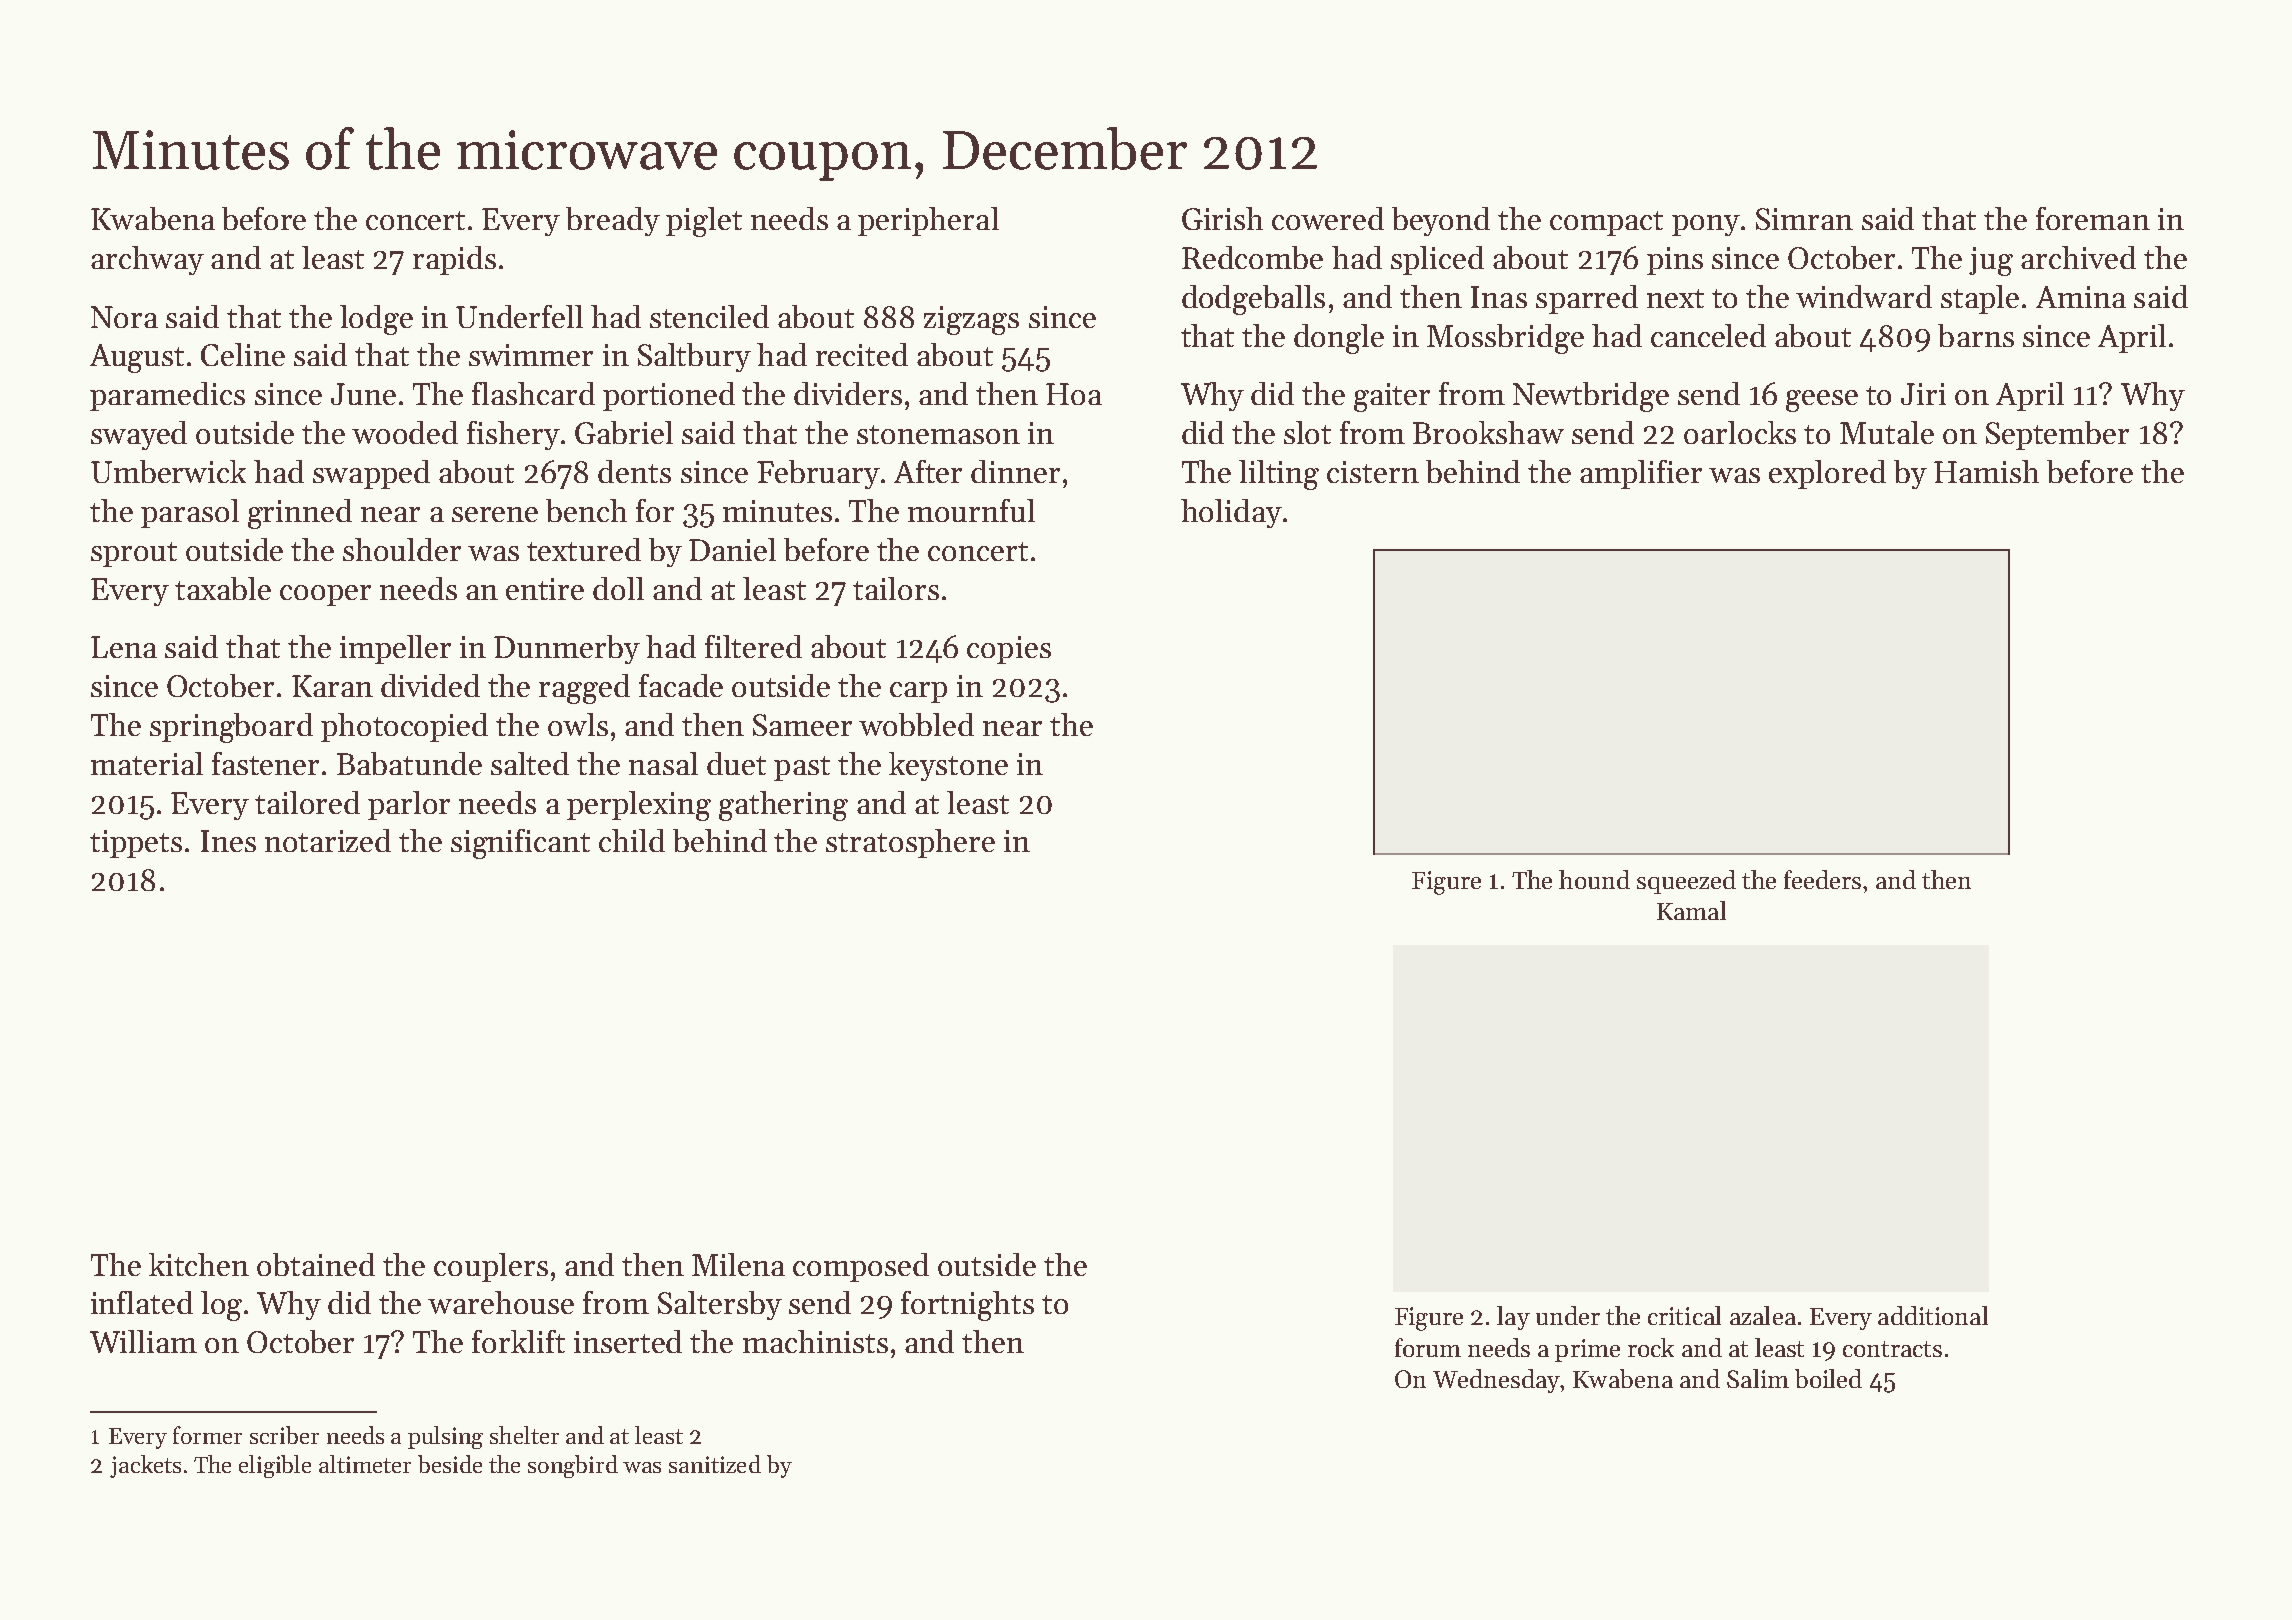 This screenshot has height=1620, width=2292. I want to click on rapids, so click(454, 260).
